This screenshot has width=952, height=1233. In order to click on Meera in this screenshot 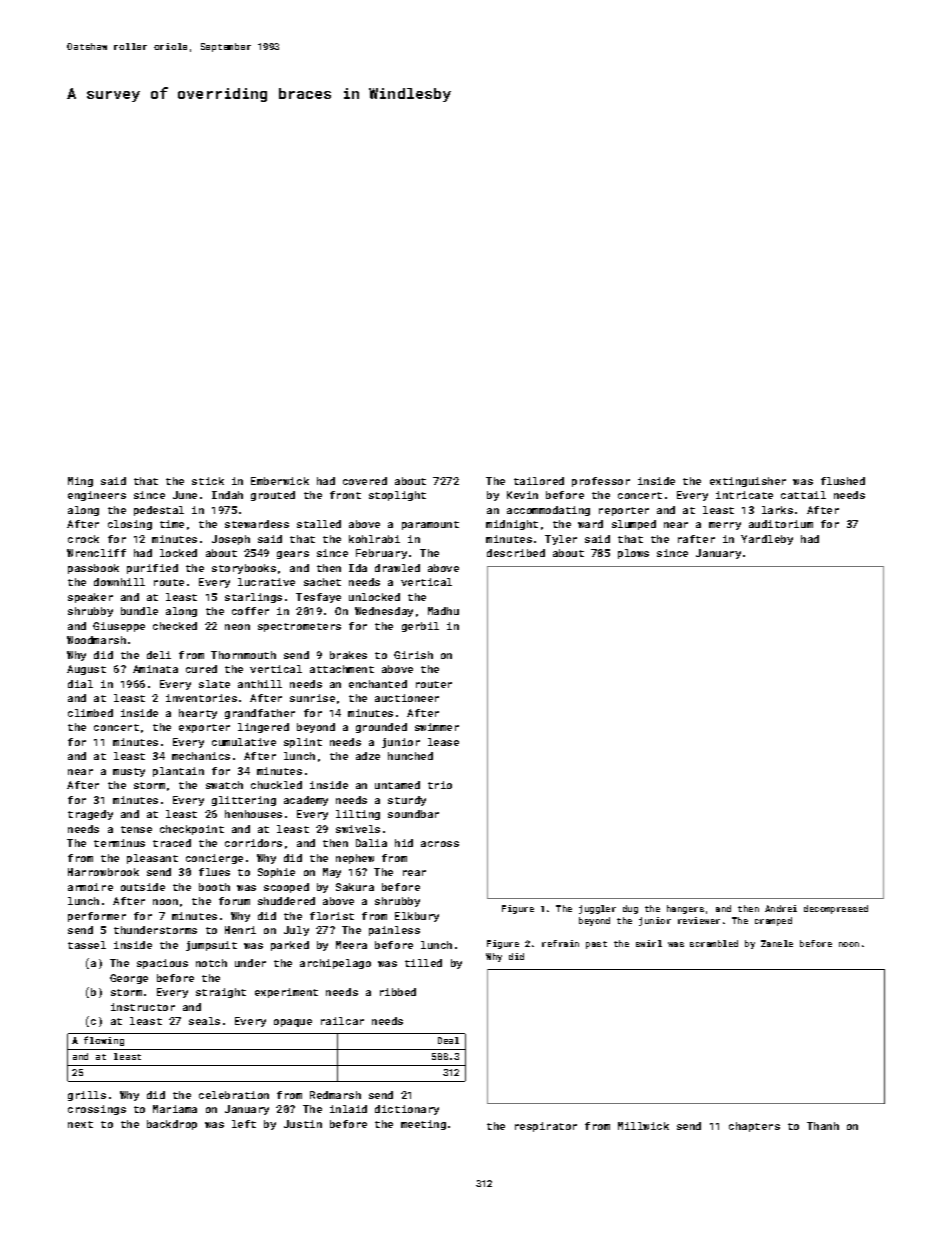, I will do `click(351, 945)`.
